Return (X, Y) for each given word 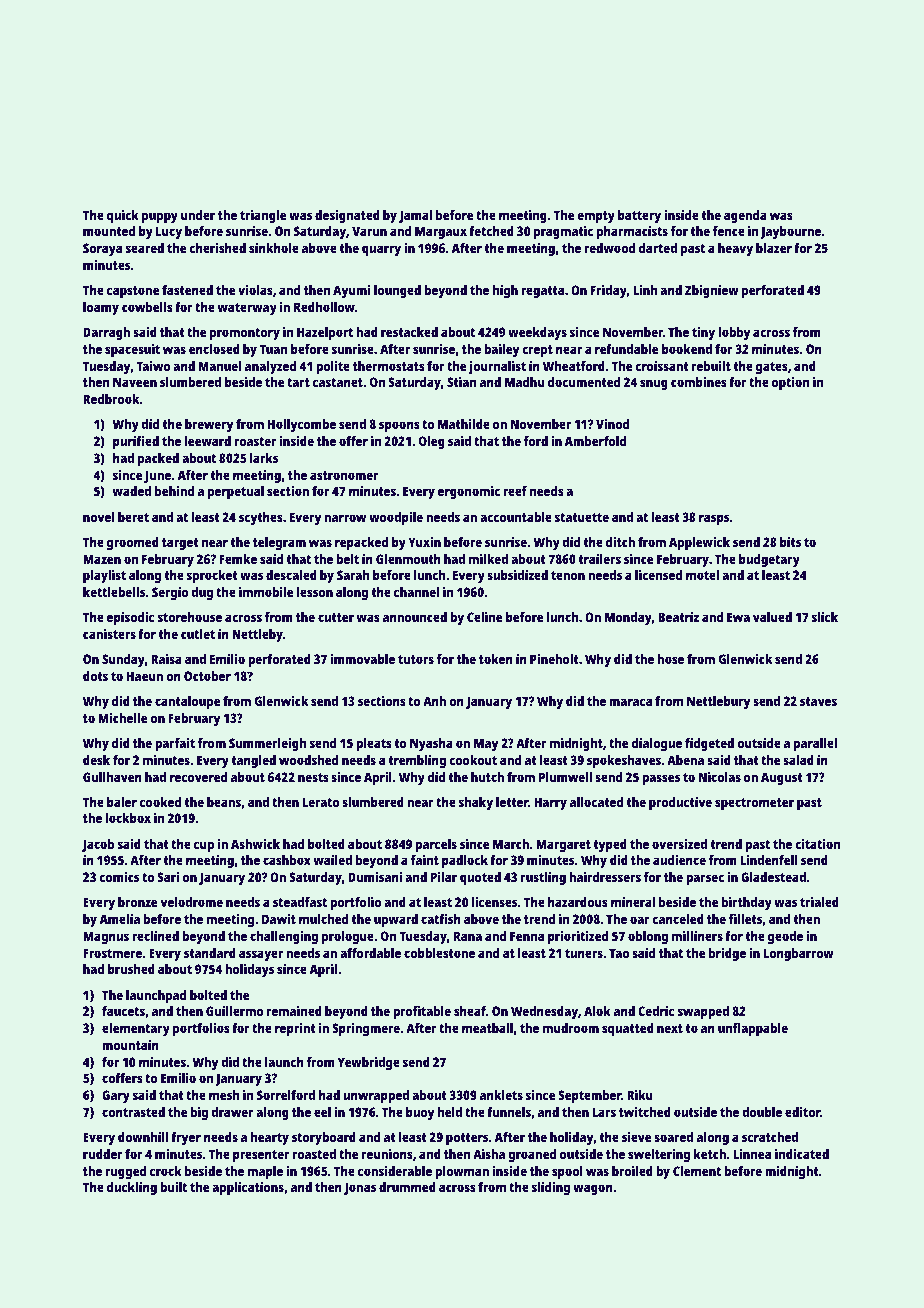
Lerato (321, 802)
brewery (209, 425)
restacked (409, 332)
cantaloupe (187, 702)
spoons (399, 426)
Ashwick (255, 844)
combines (699, 382)
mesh (224, 1095)
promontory (245, 334)
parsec (705, 879)
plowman (462, 1172)
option (790, 383)
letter (512, 802)
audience (679, 860)
